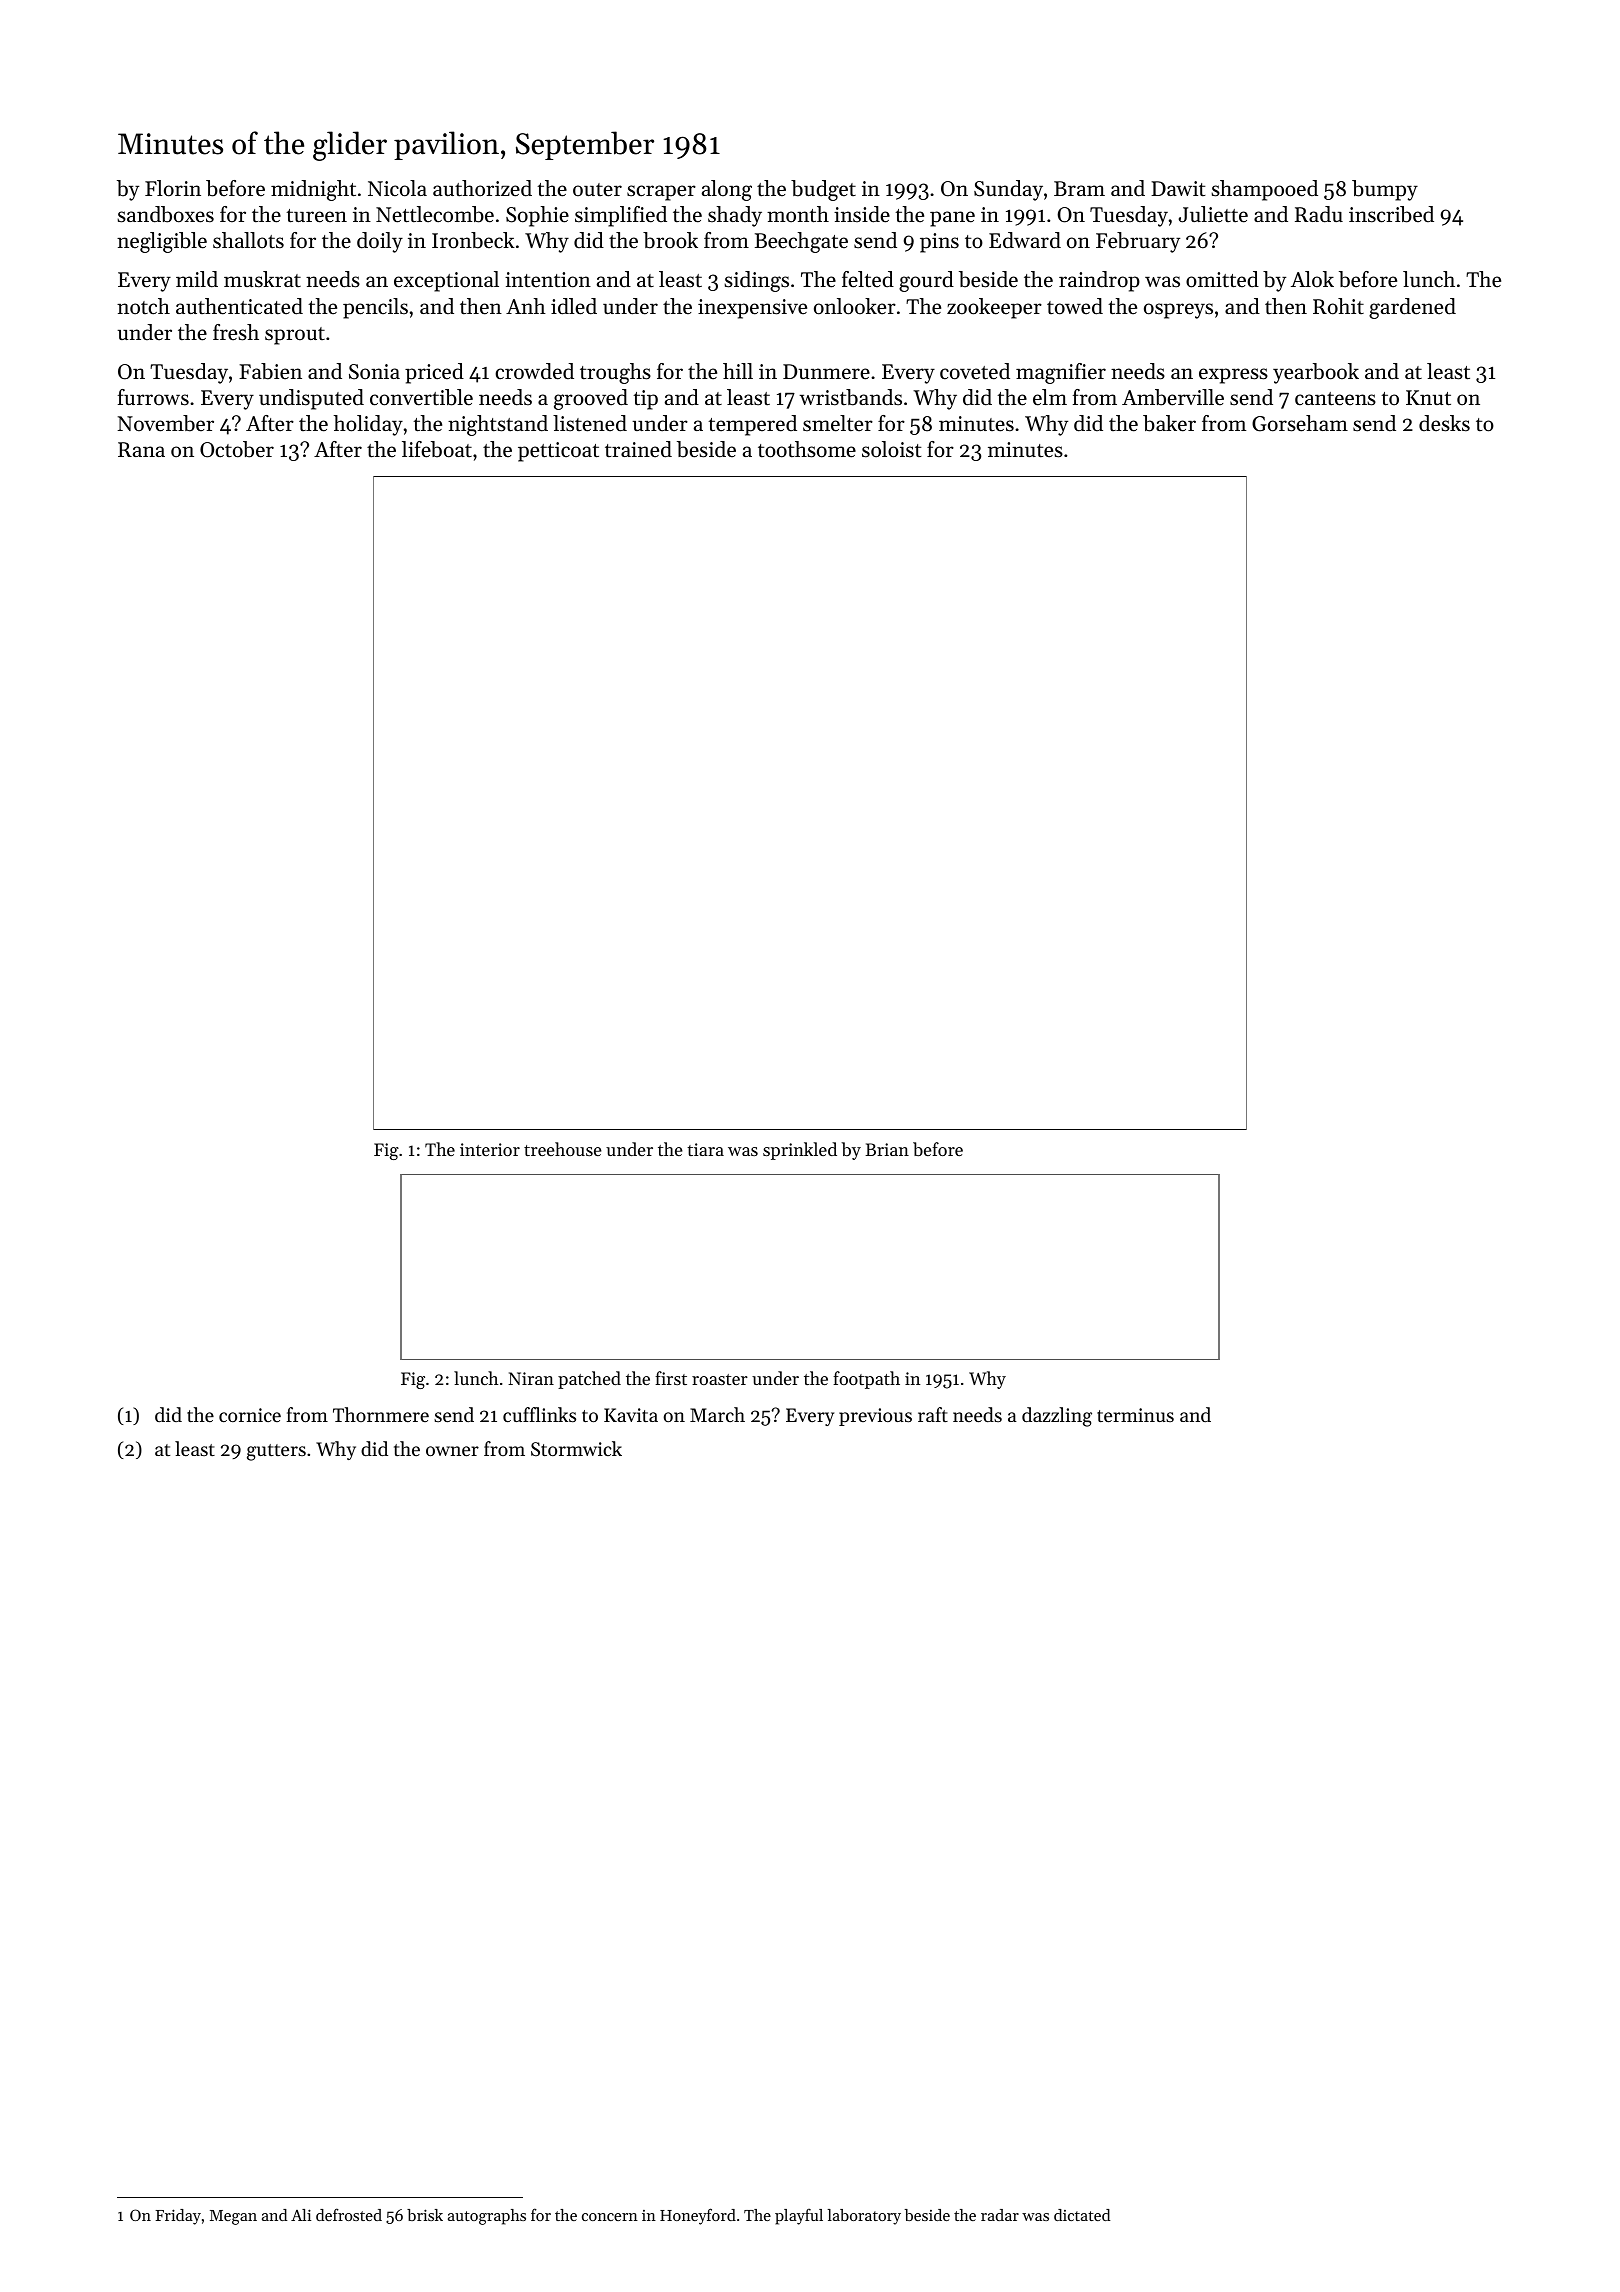  I want to click on brisk, so click(425, 2215).
